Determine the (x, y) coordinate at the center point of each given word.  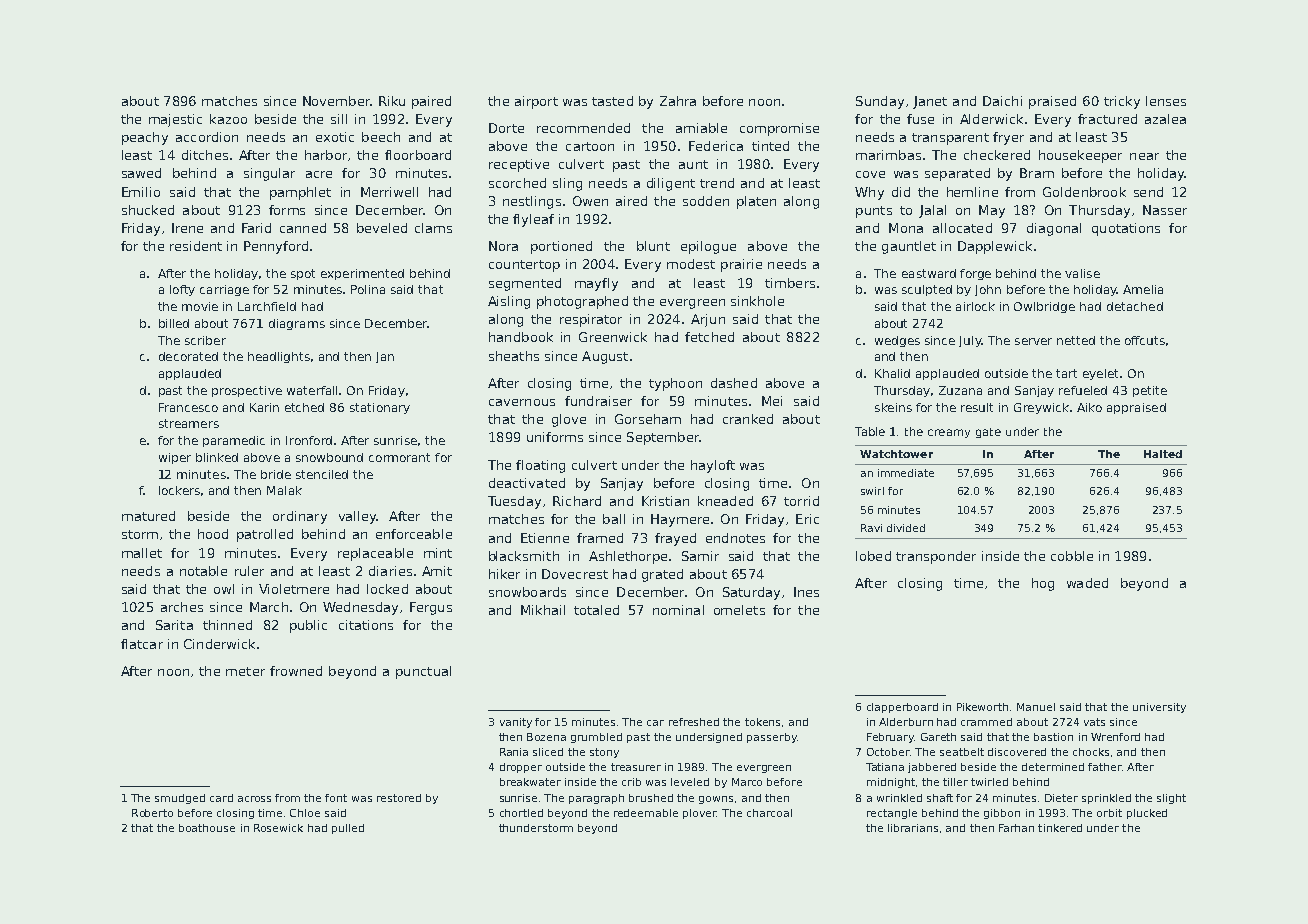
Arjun (708, 320)
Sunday (880, 102)
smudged (180, 799)
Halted (1163, 454)
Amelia (1143, 289)
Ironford (309, 440)
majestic (175, 120)
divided (906, 528)
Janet (930, 102)
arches (182, 607)
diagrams (297, 324)
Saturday (751, 593)
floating (540, 466)
